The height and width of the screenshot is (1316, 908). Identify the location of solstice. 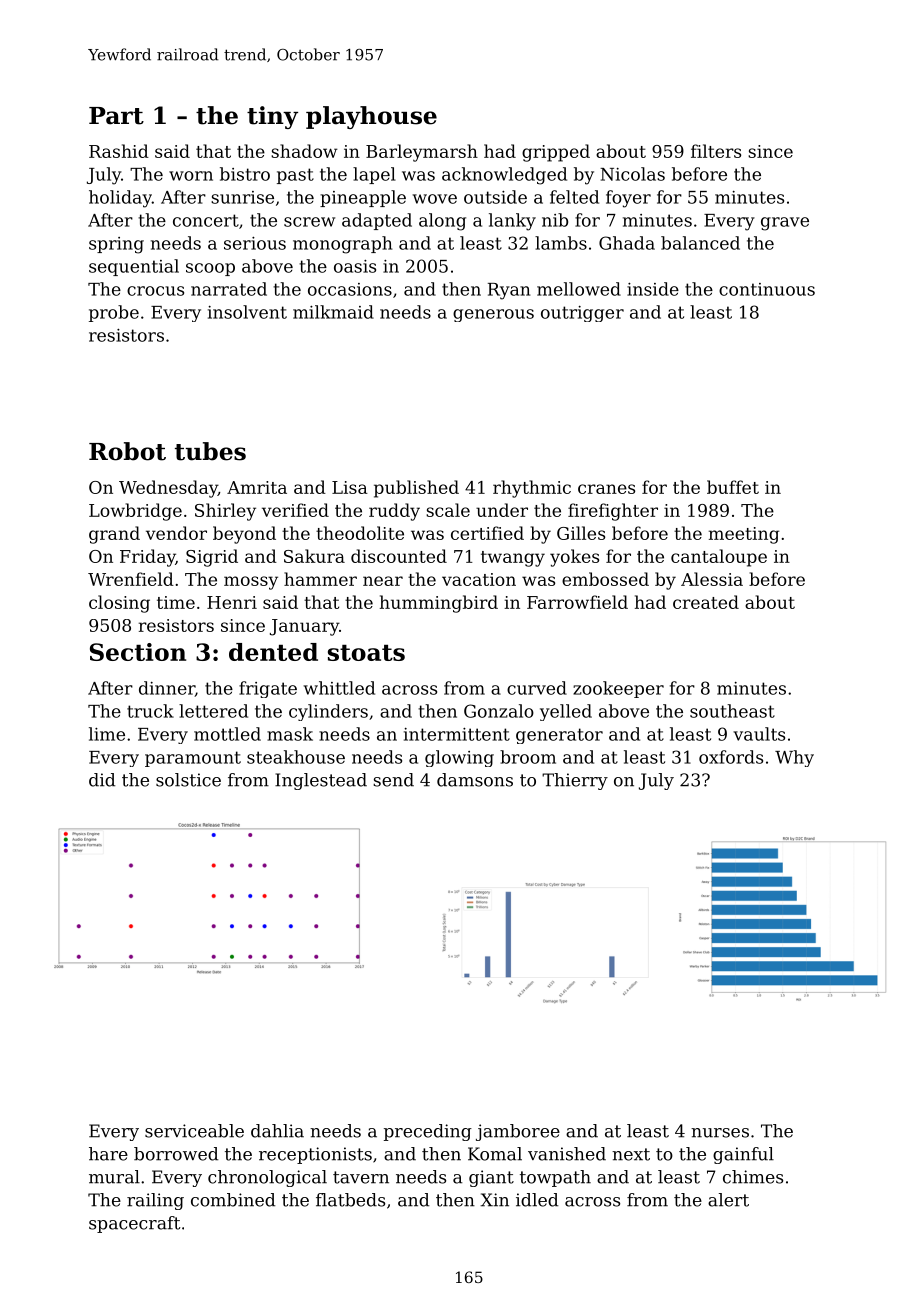
(188, 780).
